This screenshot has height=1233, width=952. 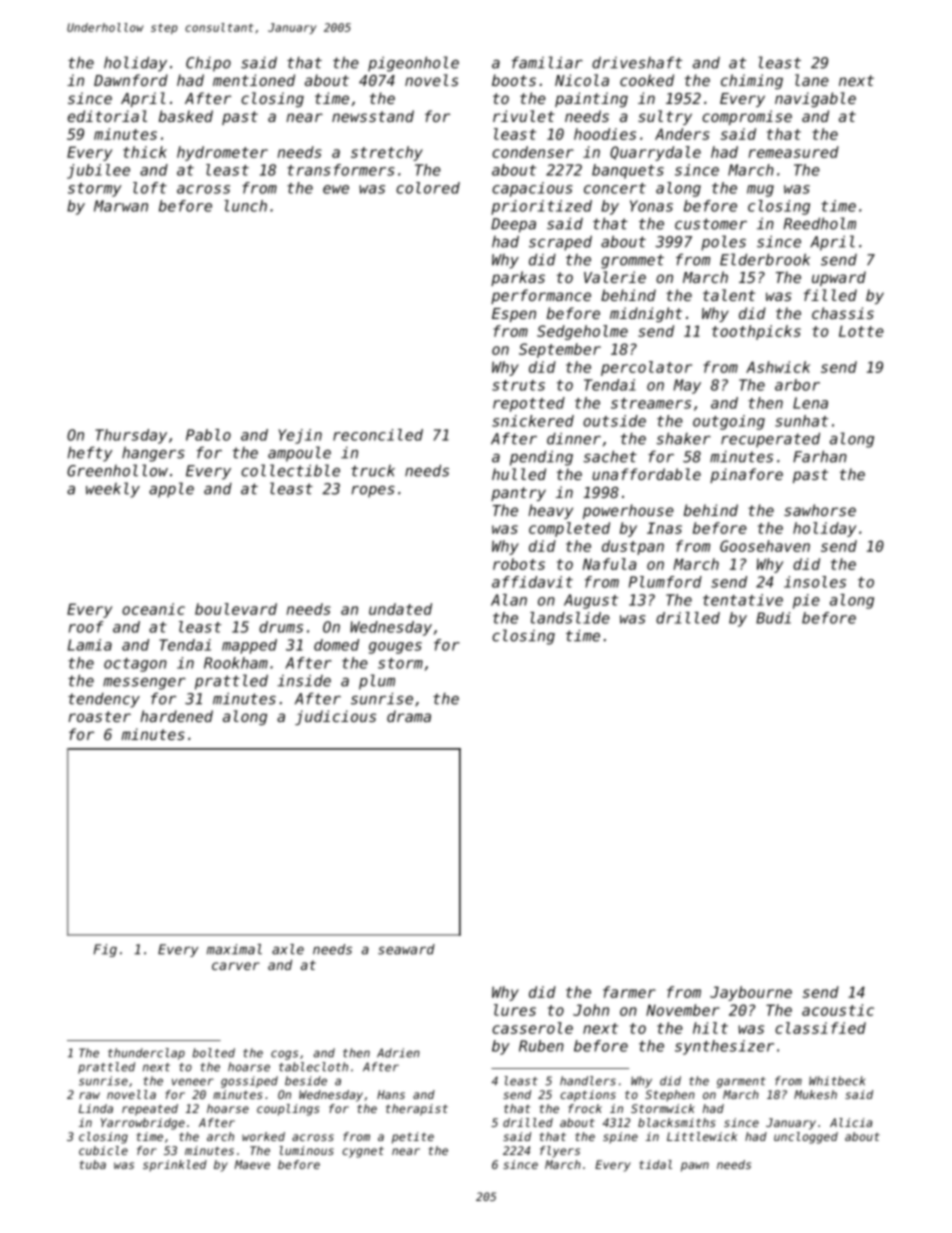 I want to click on lane, so click(x=812, y=80).
